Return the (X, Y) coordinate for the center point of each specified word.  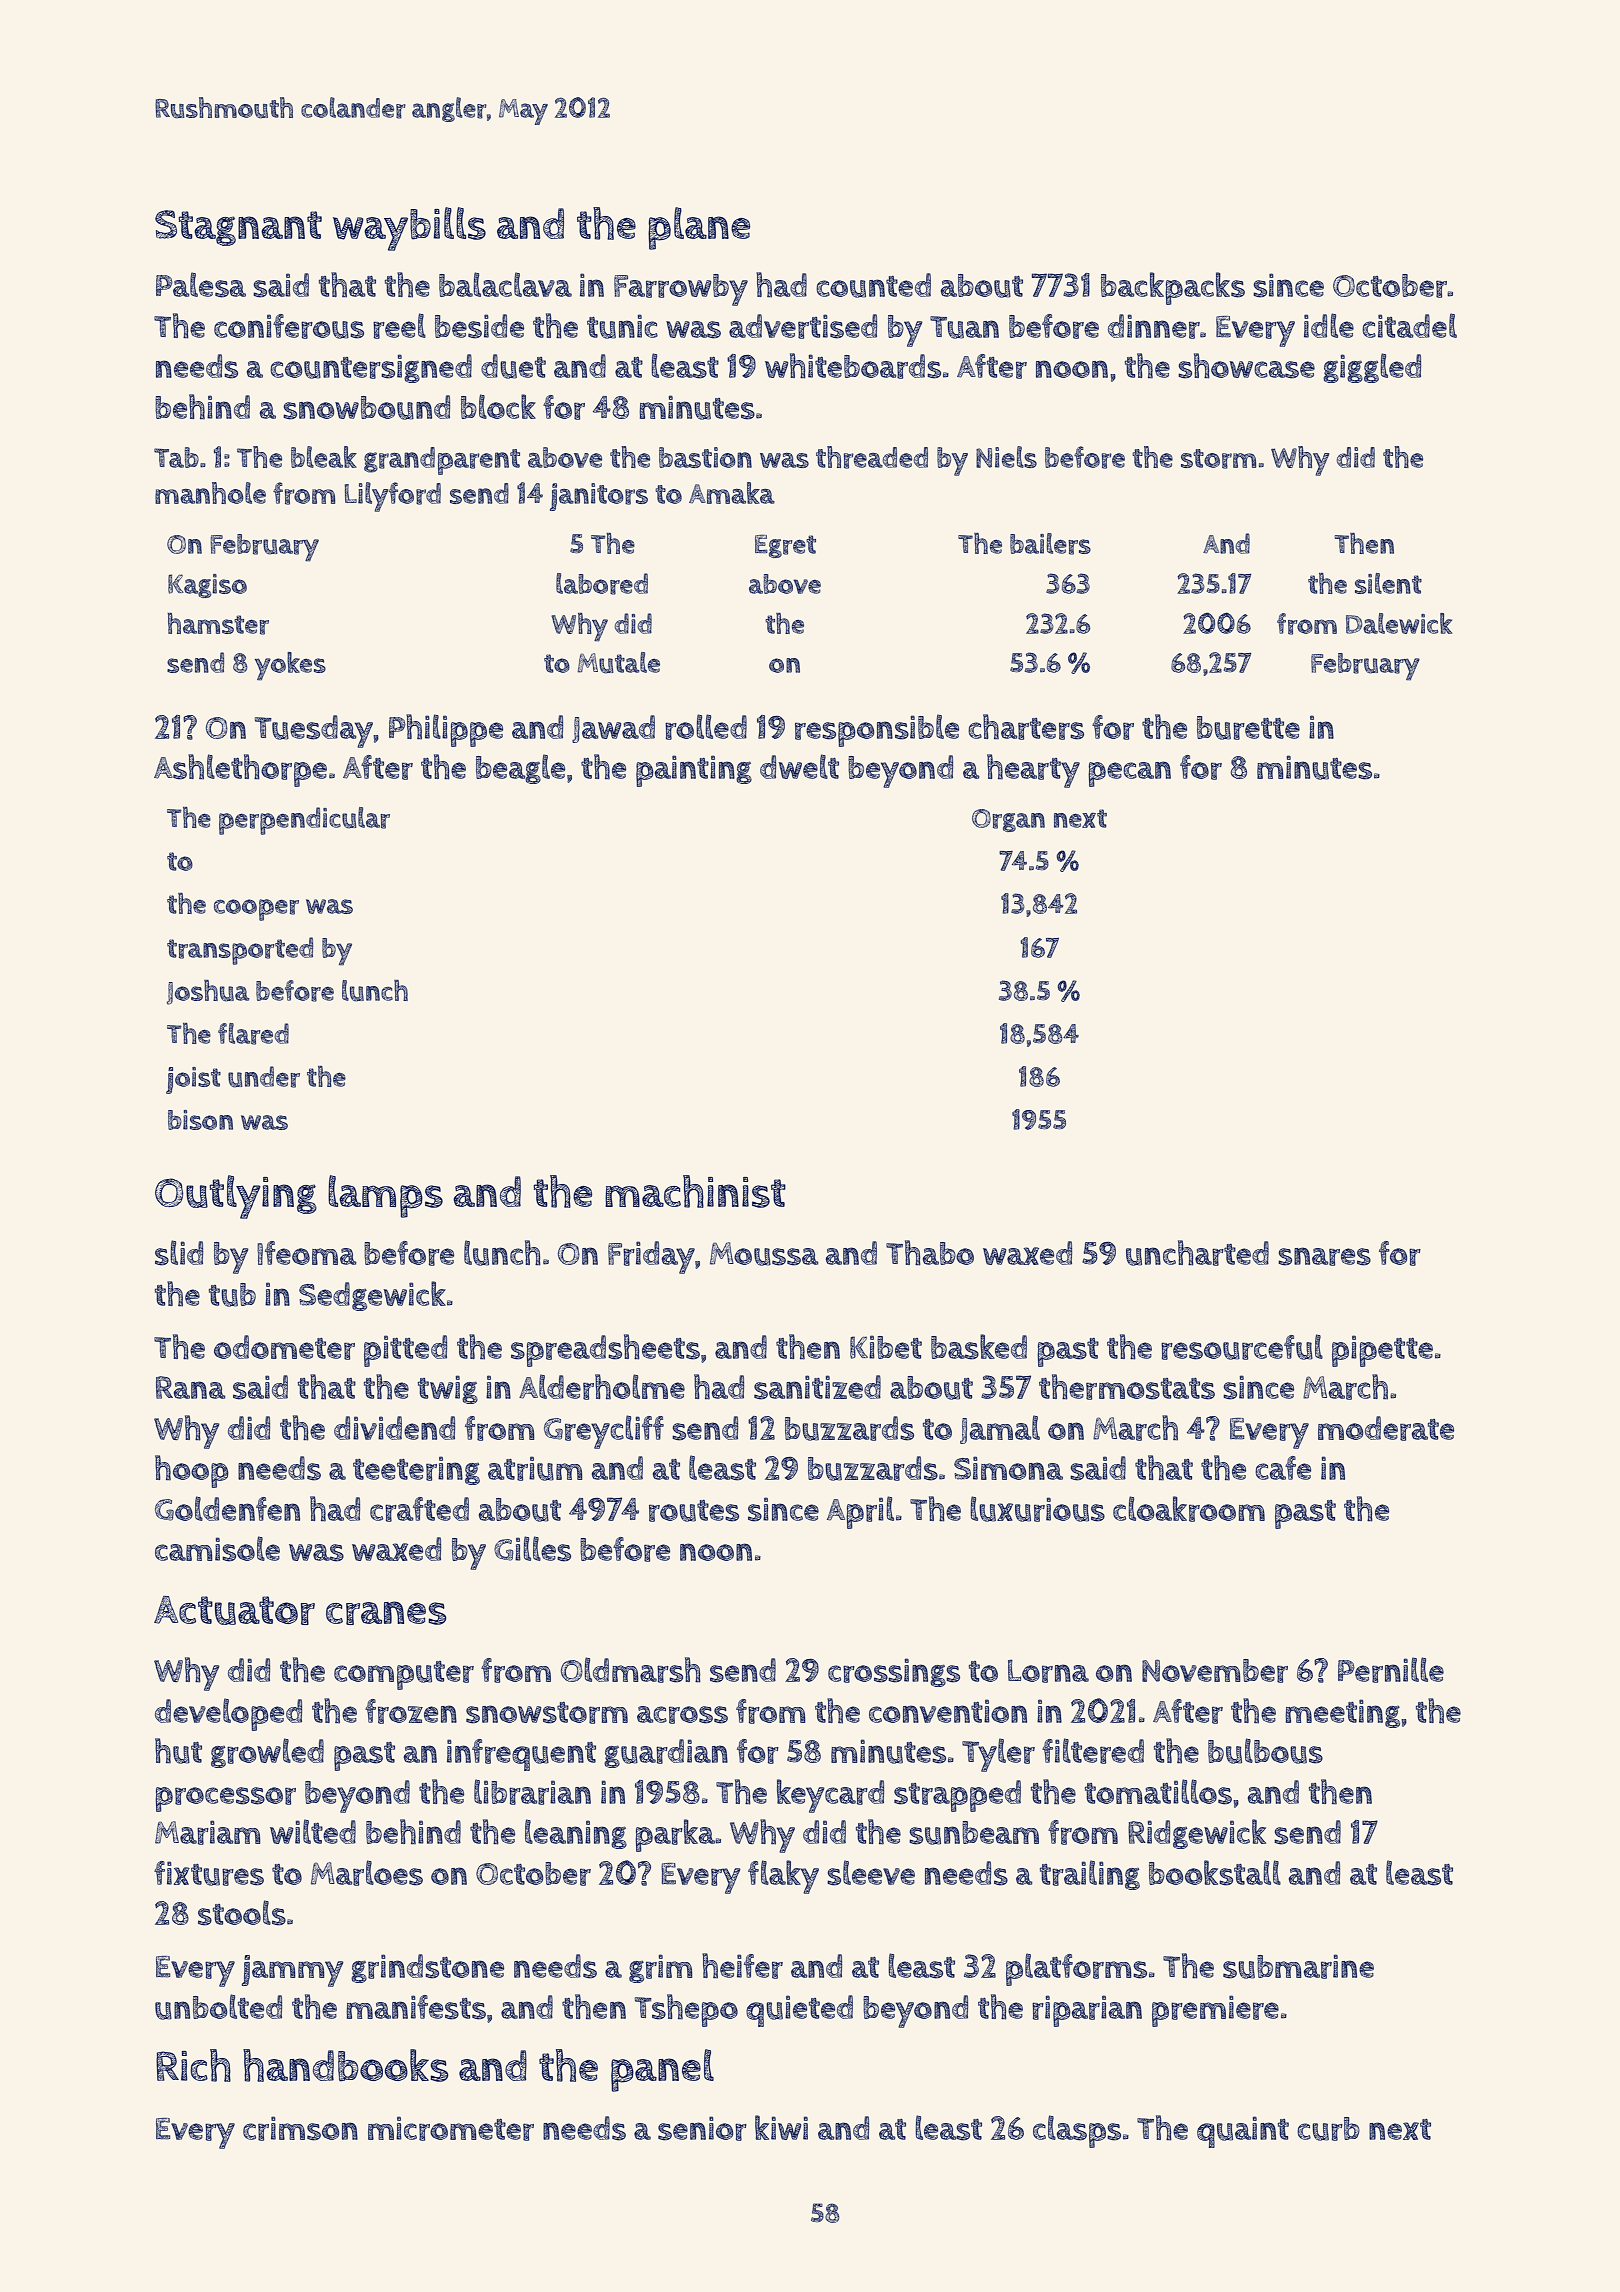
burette (1248, 728)
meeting (1342, 1713)
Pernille (1391, 1670)
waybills (409, 229)
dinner (1154, 326)
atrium (535, 1468)
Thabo (930, 1253)
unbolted (218, 2007)
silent (1388, 583)
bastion (705, 457)
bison (200, 1120)
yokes (290, 666)
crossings (894, 1672)
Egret (785, 546)
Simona (1008, 1468)
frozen (411, 1711)
